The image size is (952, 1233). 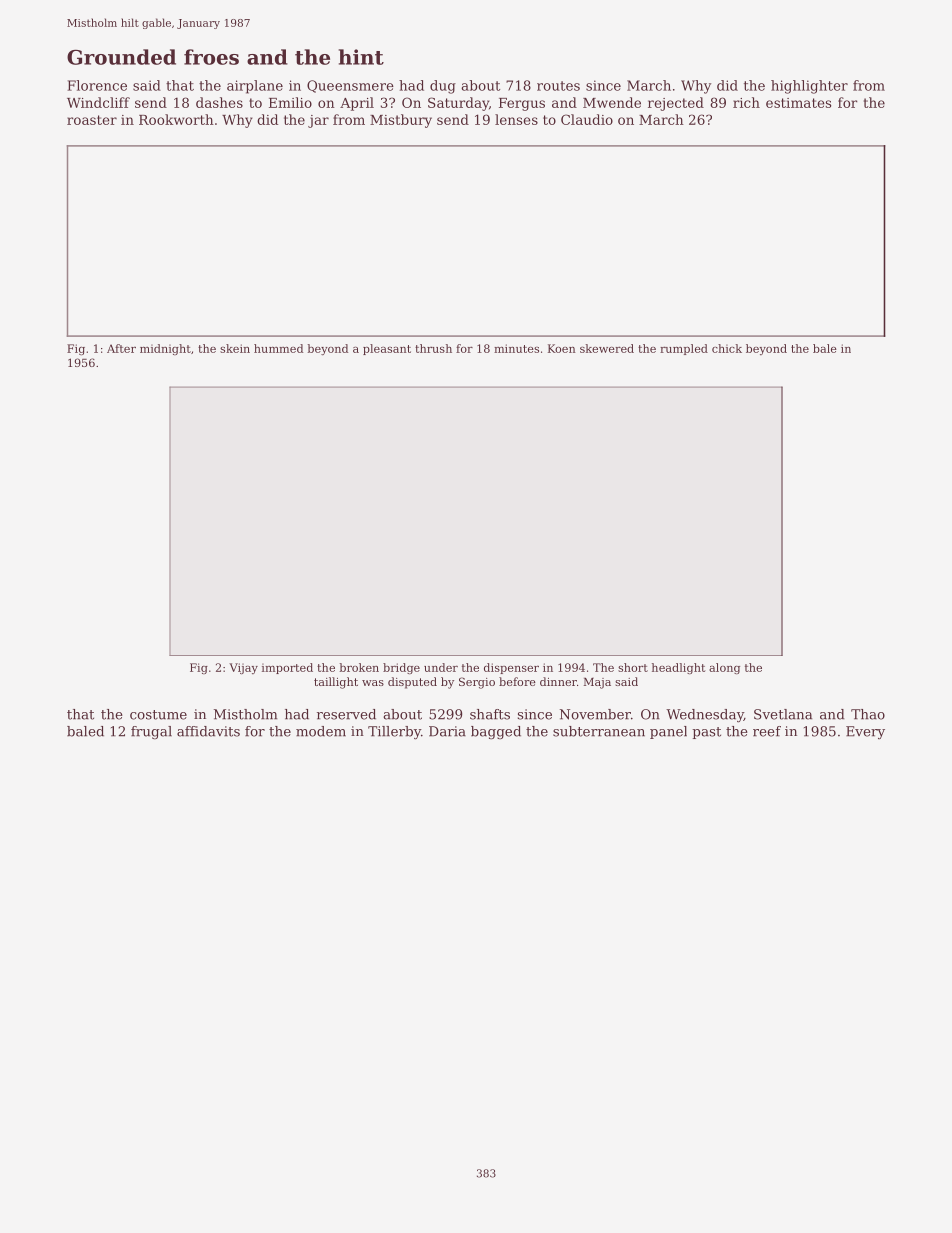 I want to click on hint, so click(x=361, y=57).
